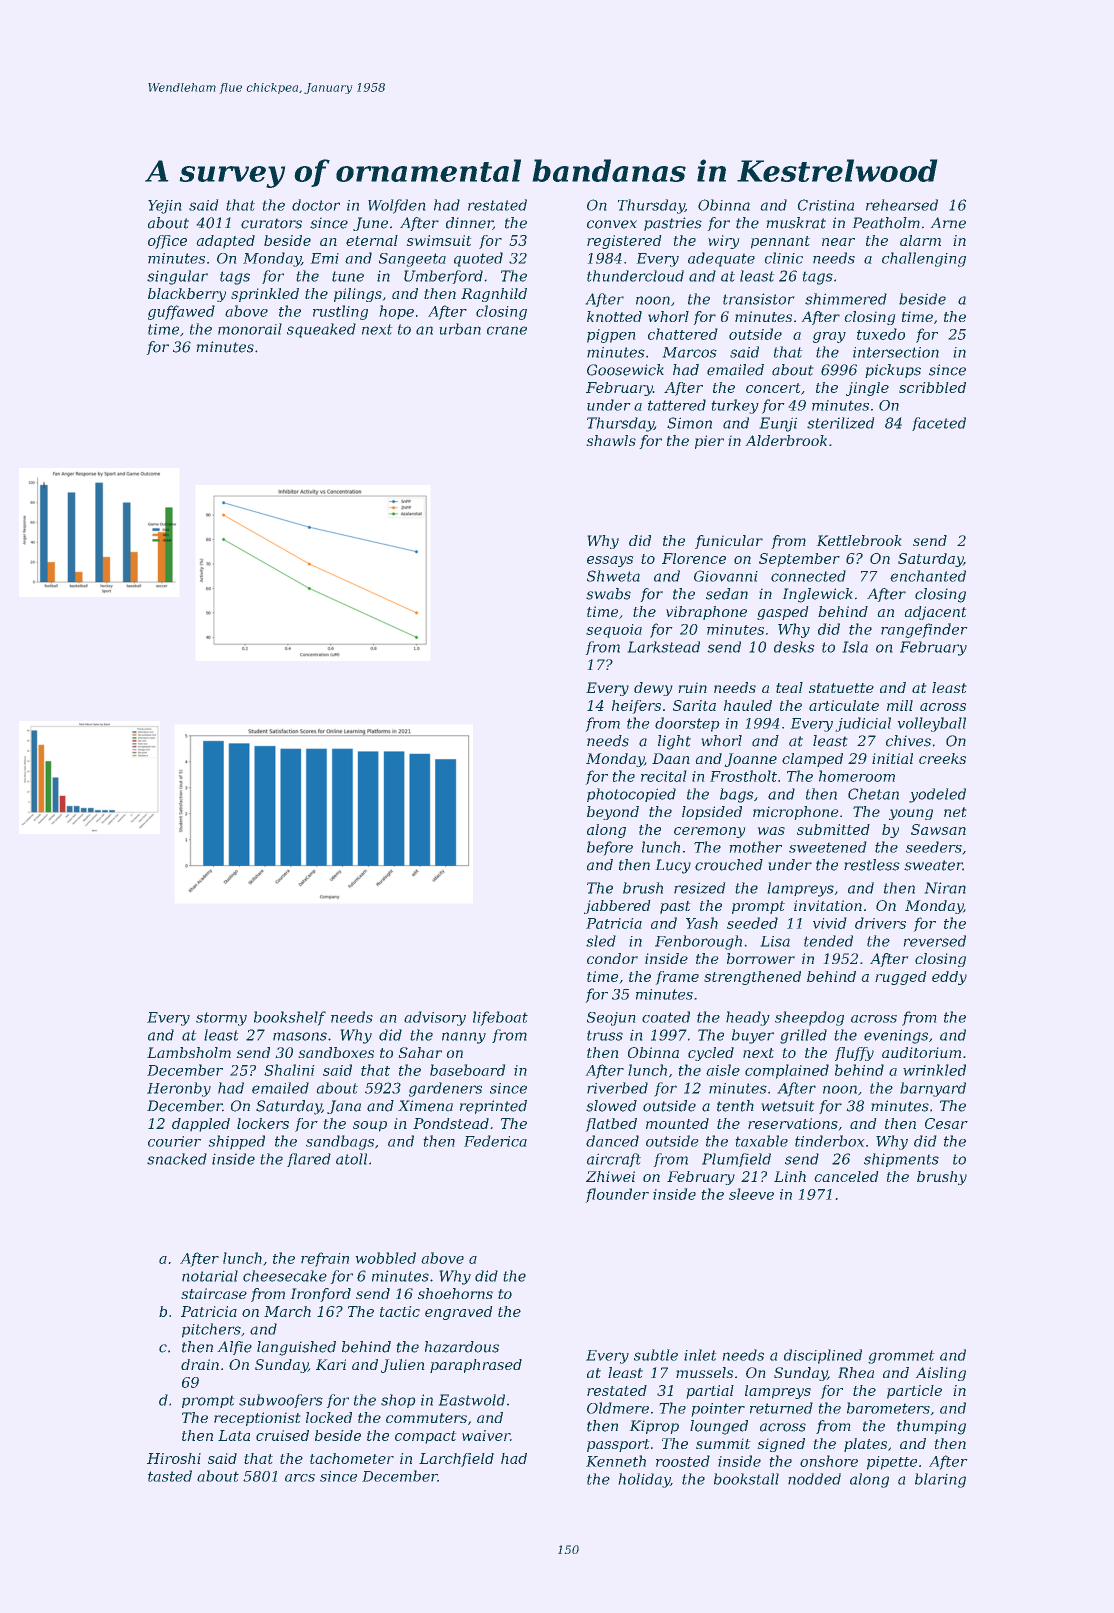 The image size is (1114, 1613). Describe the element at coordinates (352, 1458) in the page. I see `tachometer` at that location.
